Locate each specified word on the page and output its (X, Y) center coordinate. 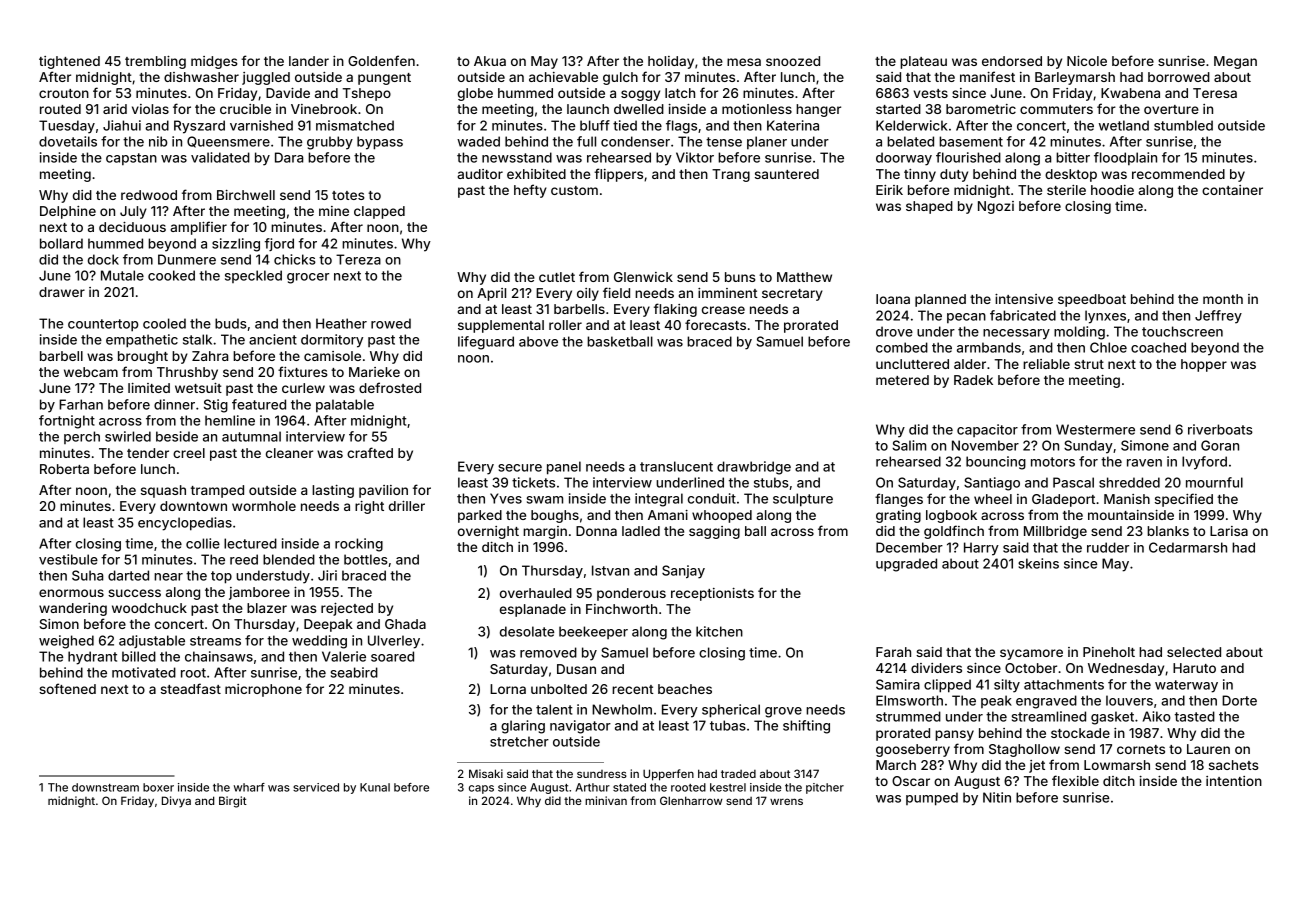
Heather (341, 323)
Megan (1235, 62)
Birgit (233, 802)
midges (214, 62)
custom (574, 190)
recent (633, 689)
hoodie (1112, 190)
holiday (671, 62)
